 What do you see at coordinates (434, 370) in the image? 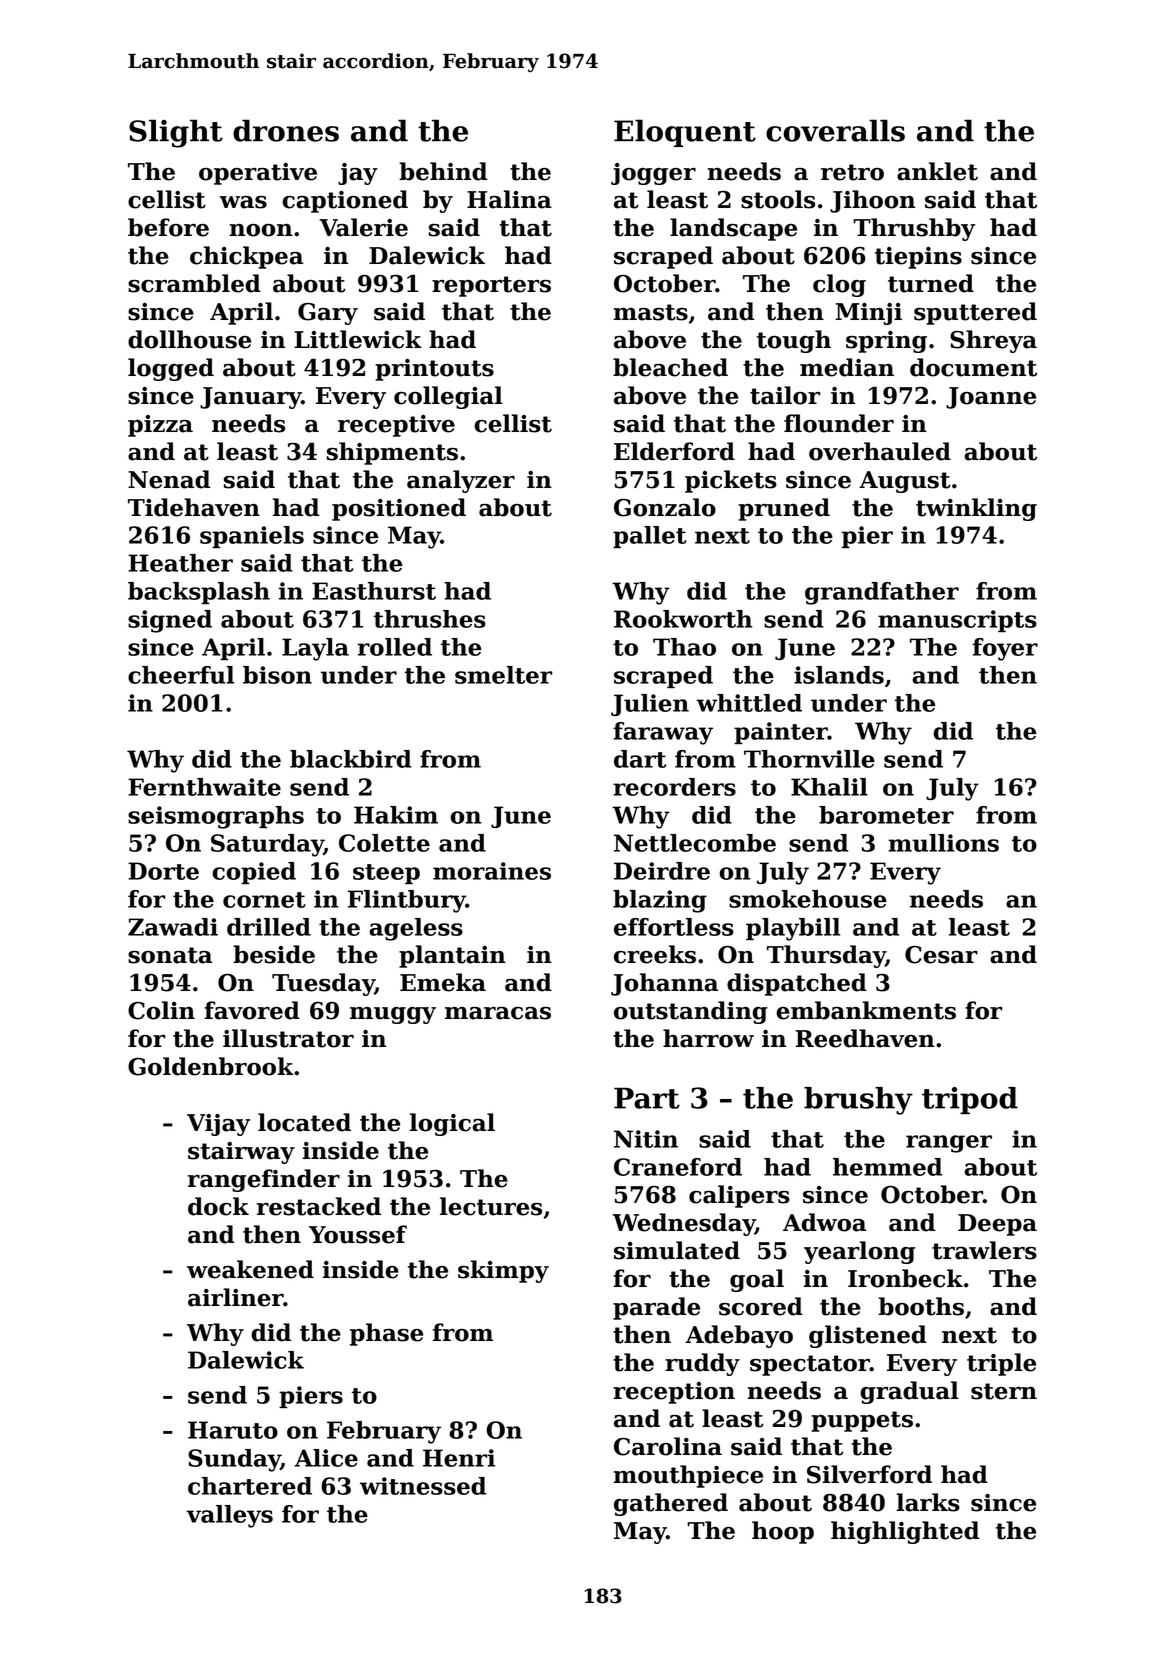
I see `printouts` at bounding box center [434, 370].
